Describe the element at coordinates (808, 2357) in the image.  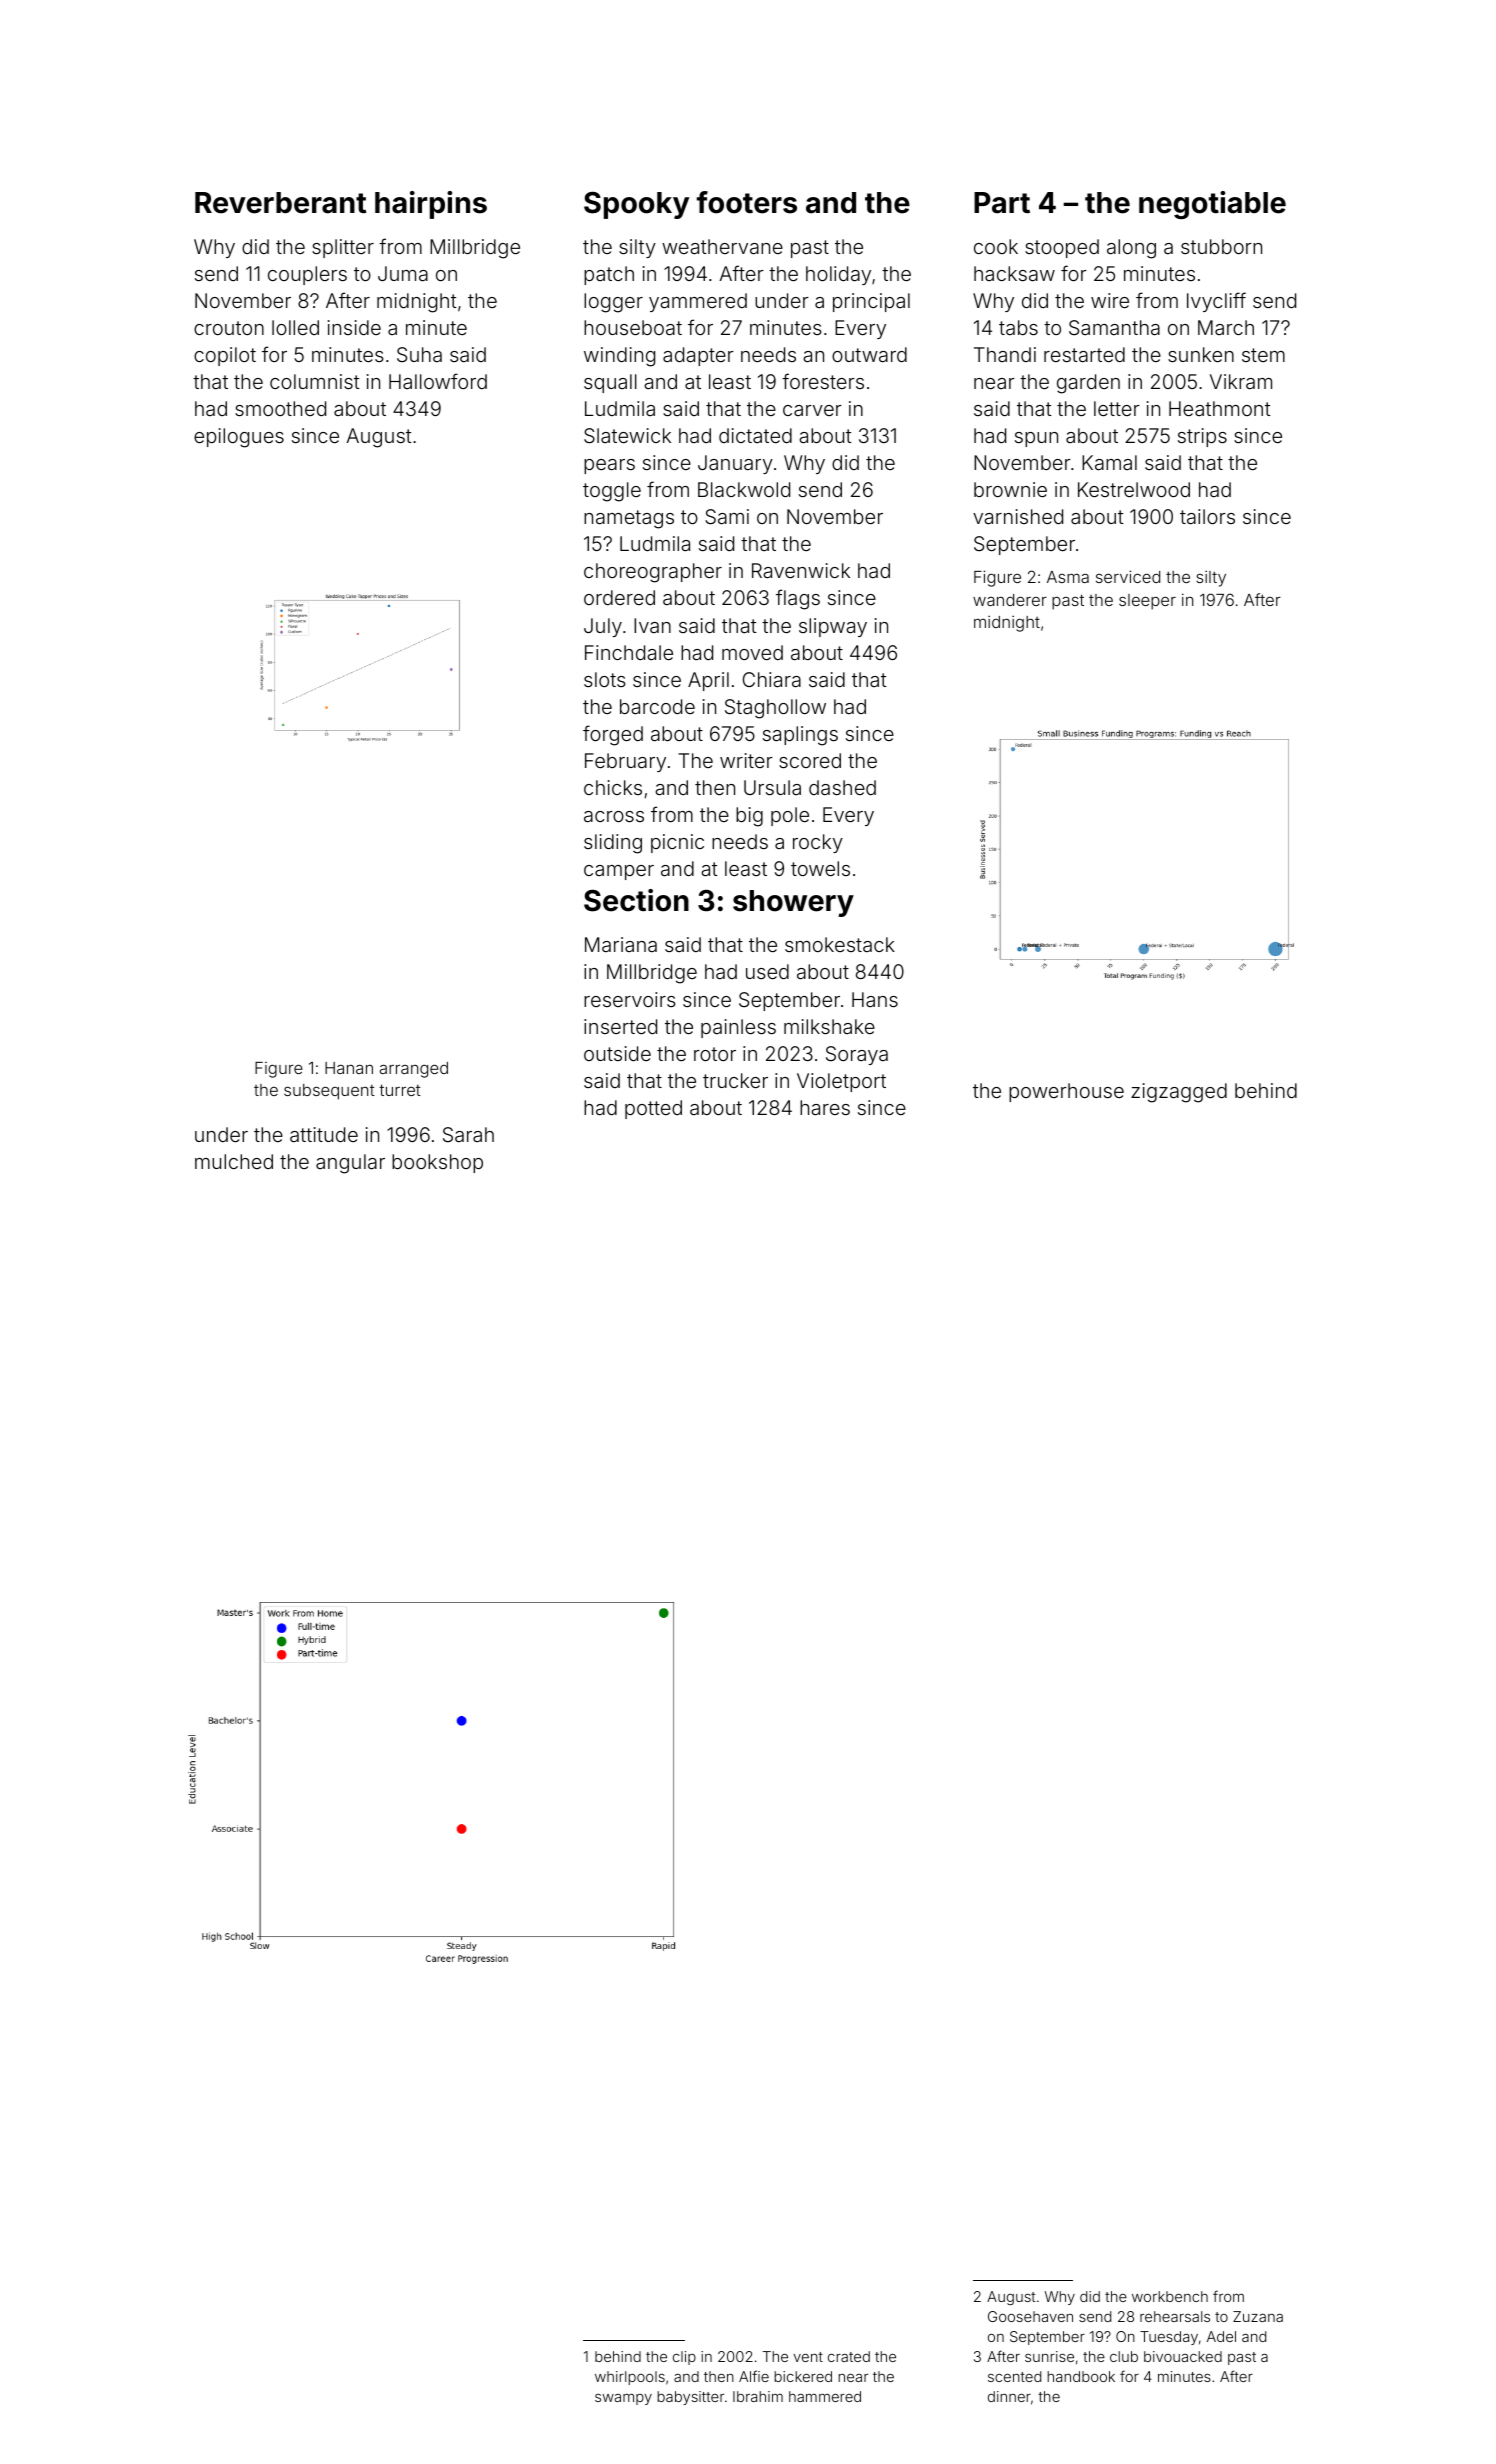
I see `vent` at that location.
